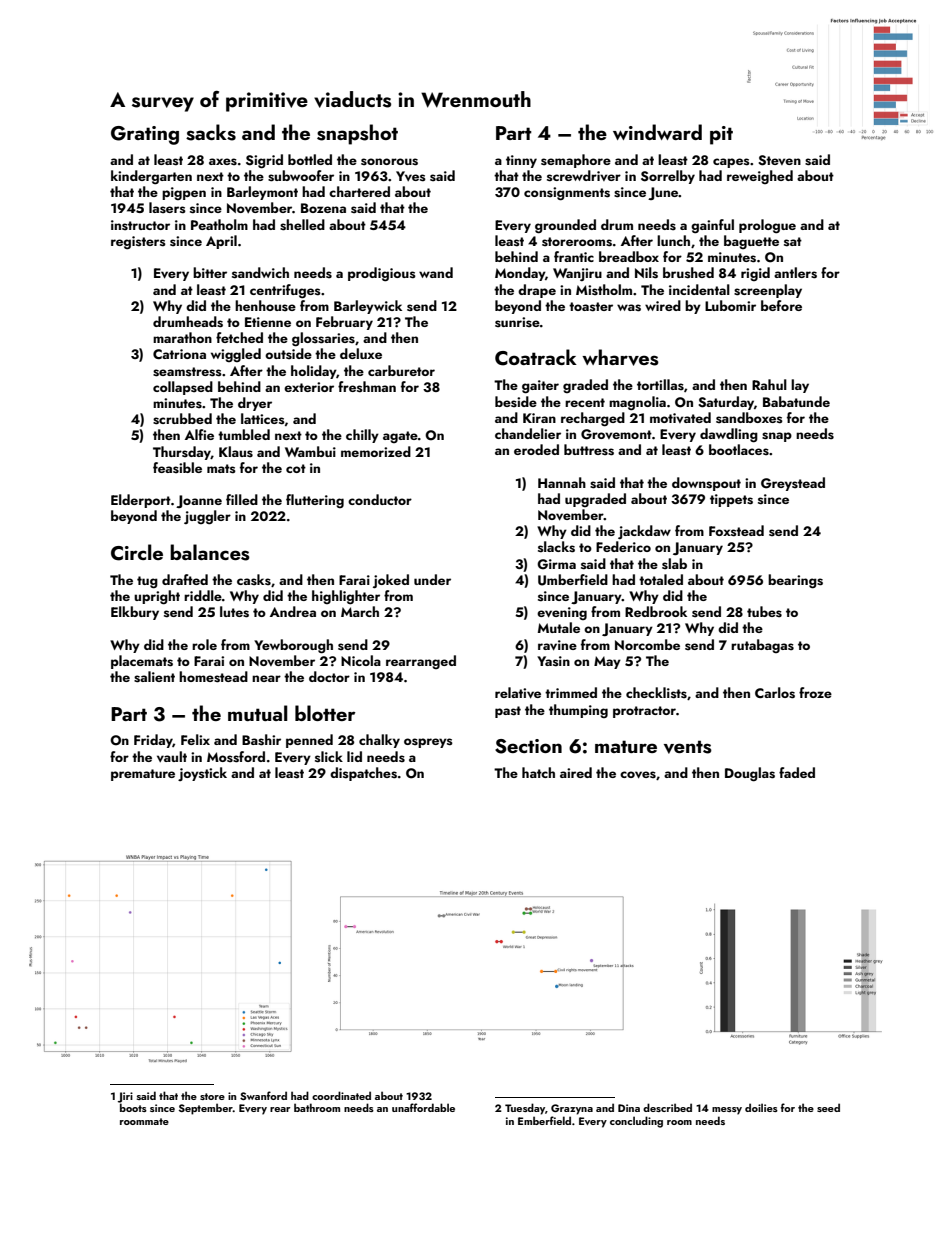  What do you see at coordinates (667, 1107) in the screenshot?
I see `described` at bounding box center [667, 1107].
